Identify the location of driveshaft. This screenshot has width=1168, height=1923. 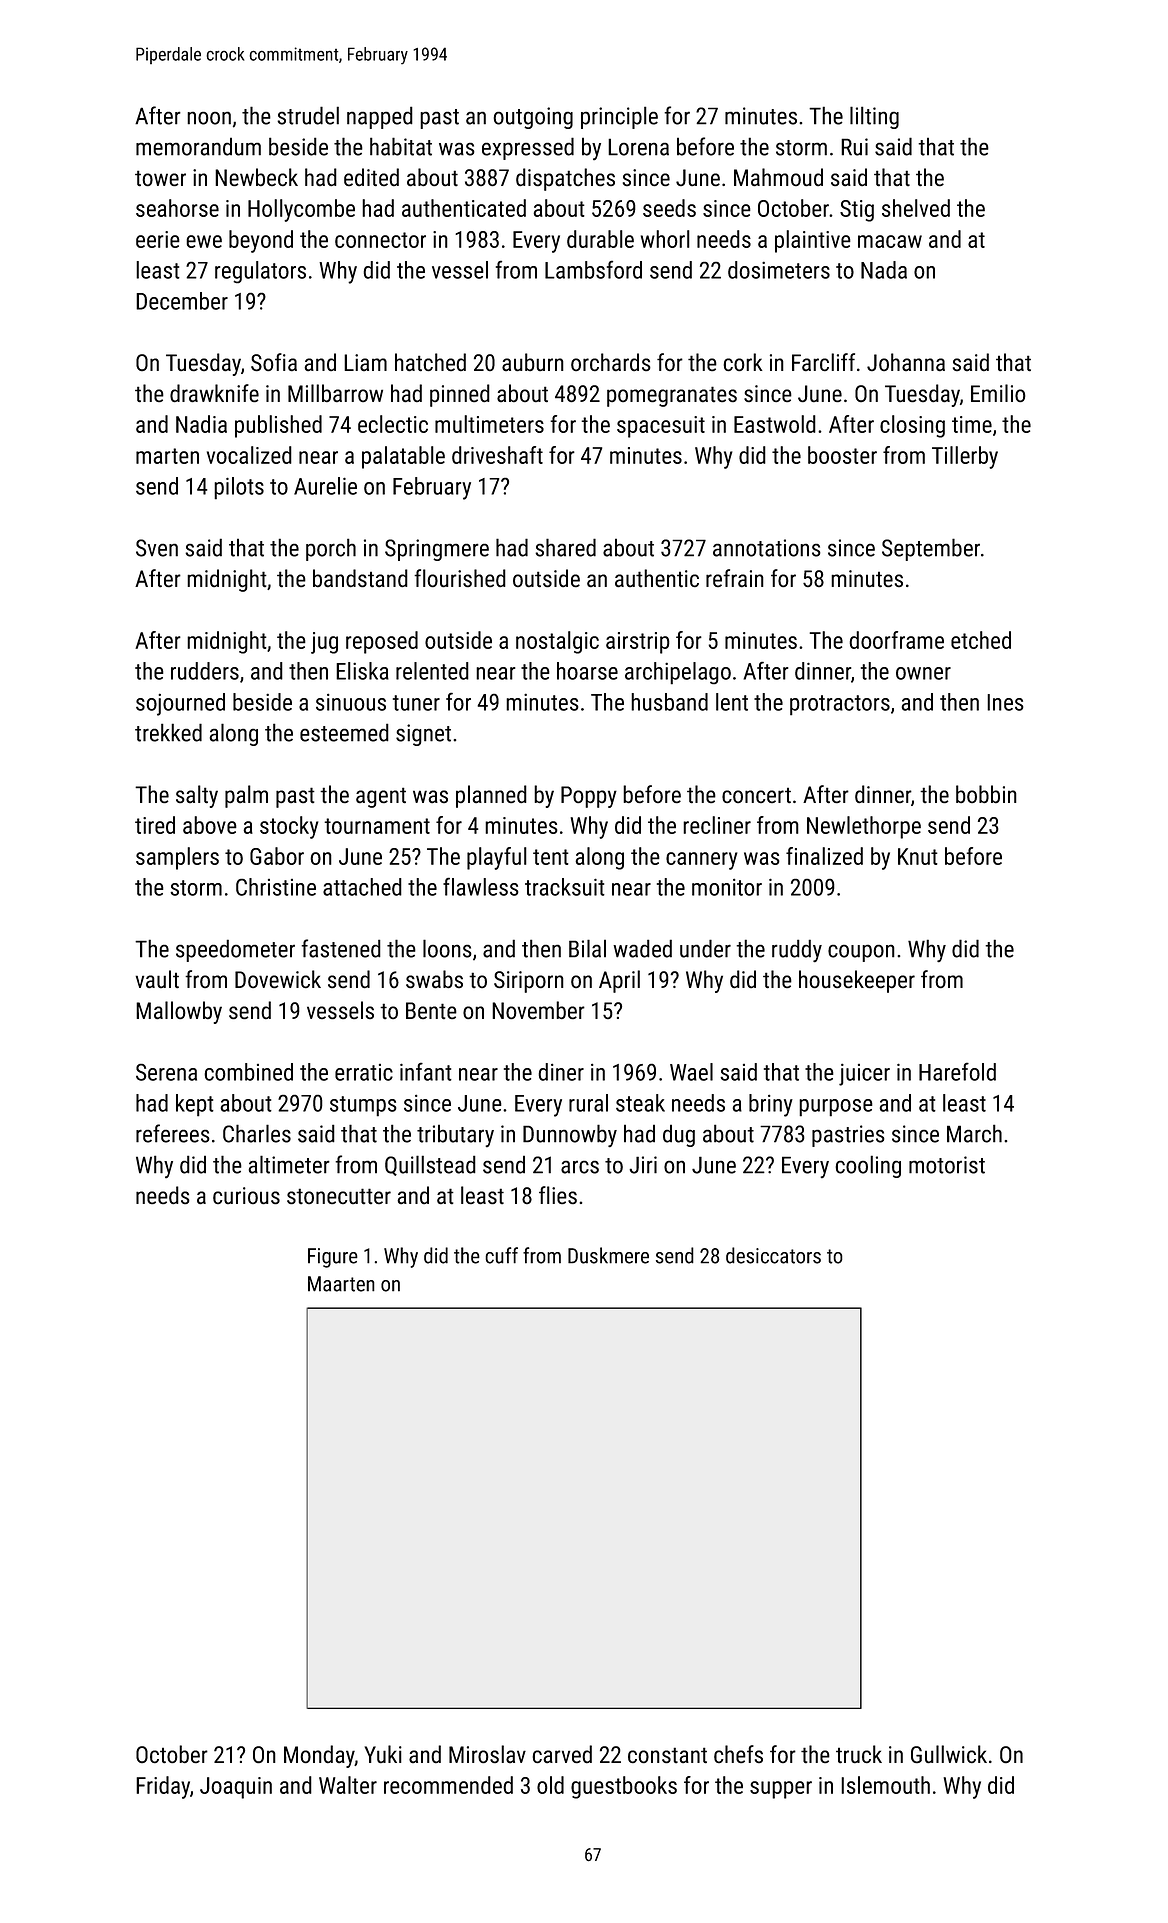
(497, 455).
